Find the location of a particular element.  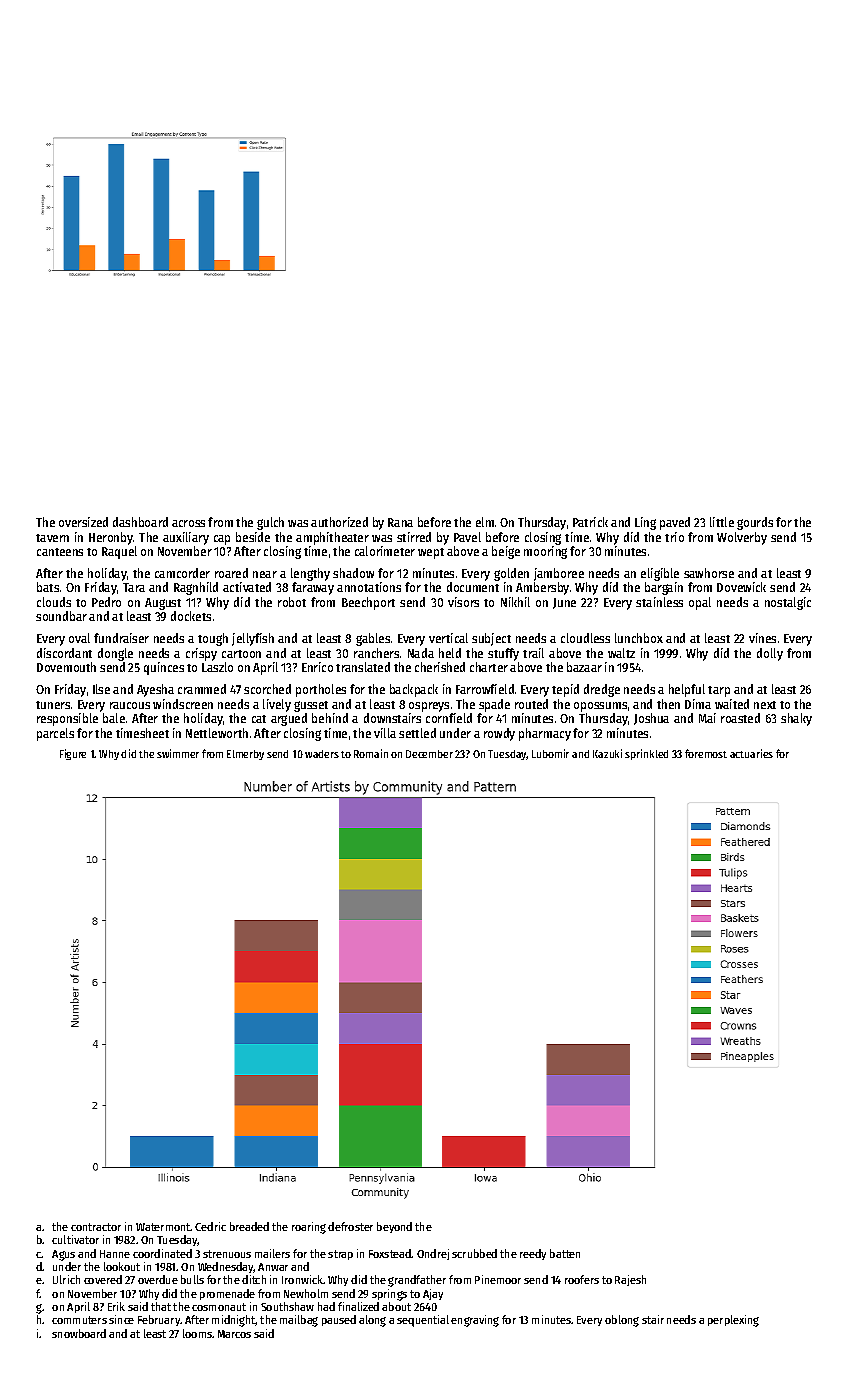

ranchers is located at coordinates (376, 653).
